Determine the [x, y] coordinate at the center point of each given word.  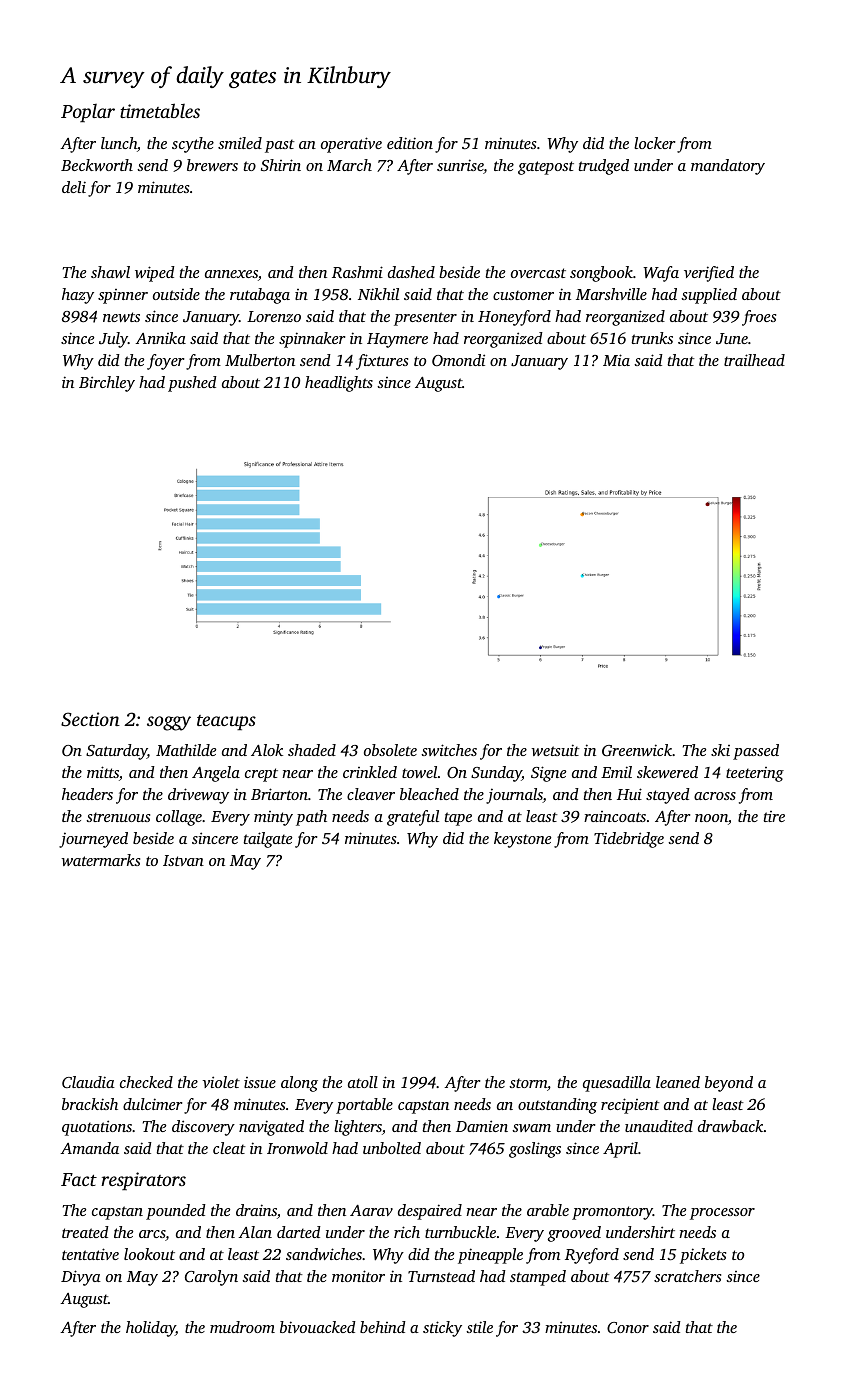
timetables [160, 110]
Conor [628, 1327]
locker [654, 143]
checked [146, 1082]
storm [528, 1083]
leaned [678, 1082]
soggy [169, 723]
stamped [538, 1278]
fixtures [382, 362]
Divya [81, 1278]
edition [410, 143]
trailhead [754, 360]
